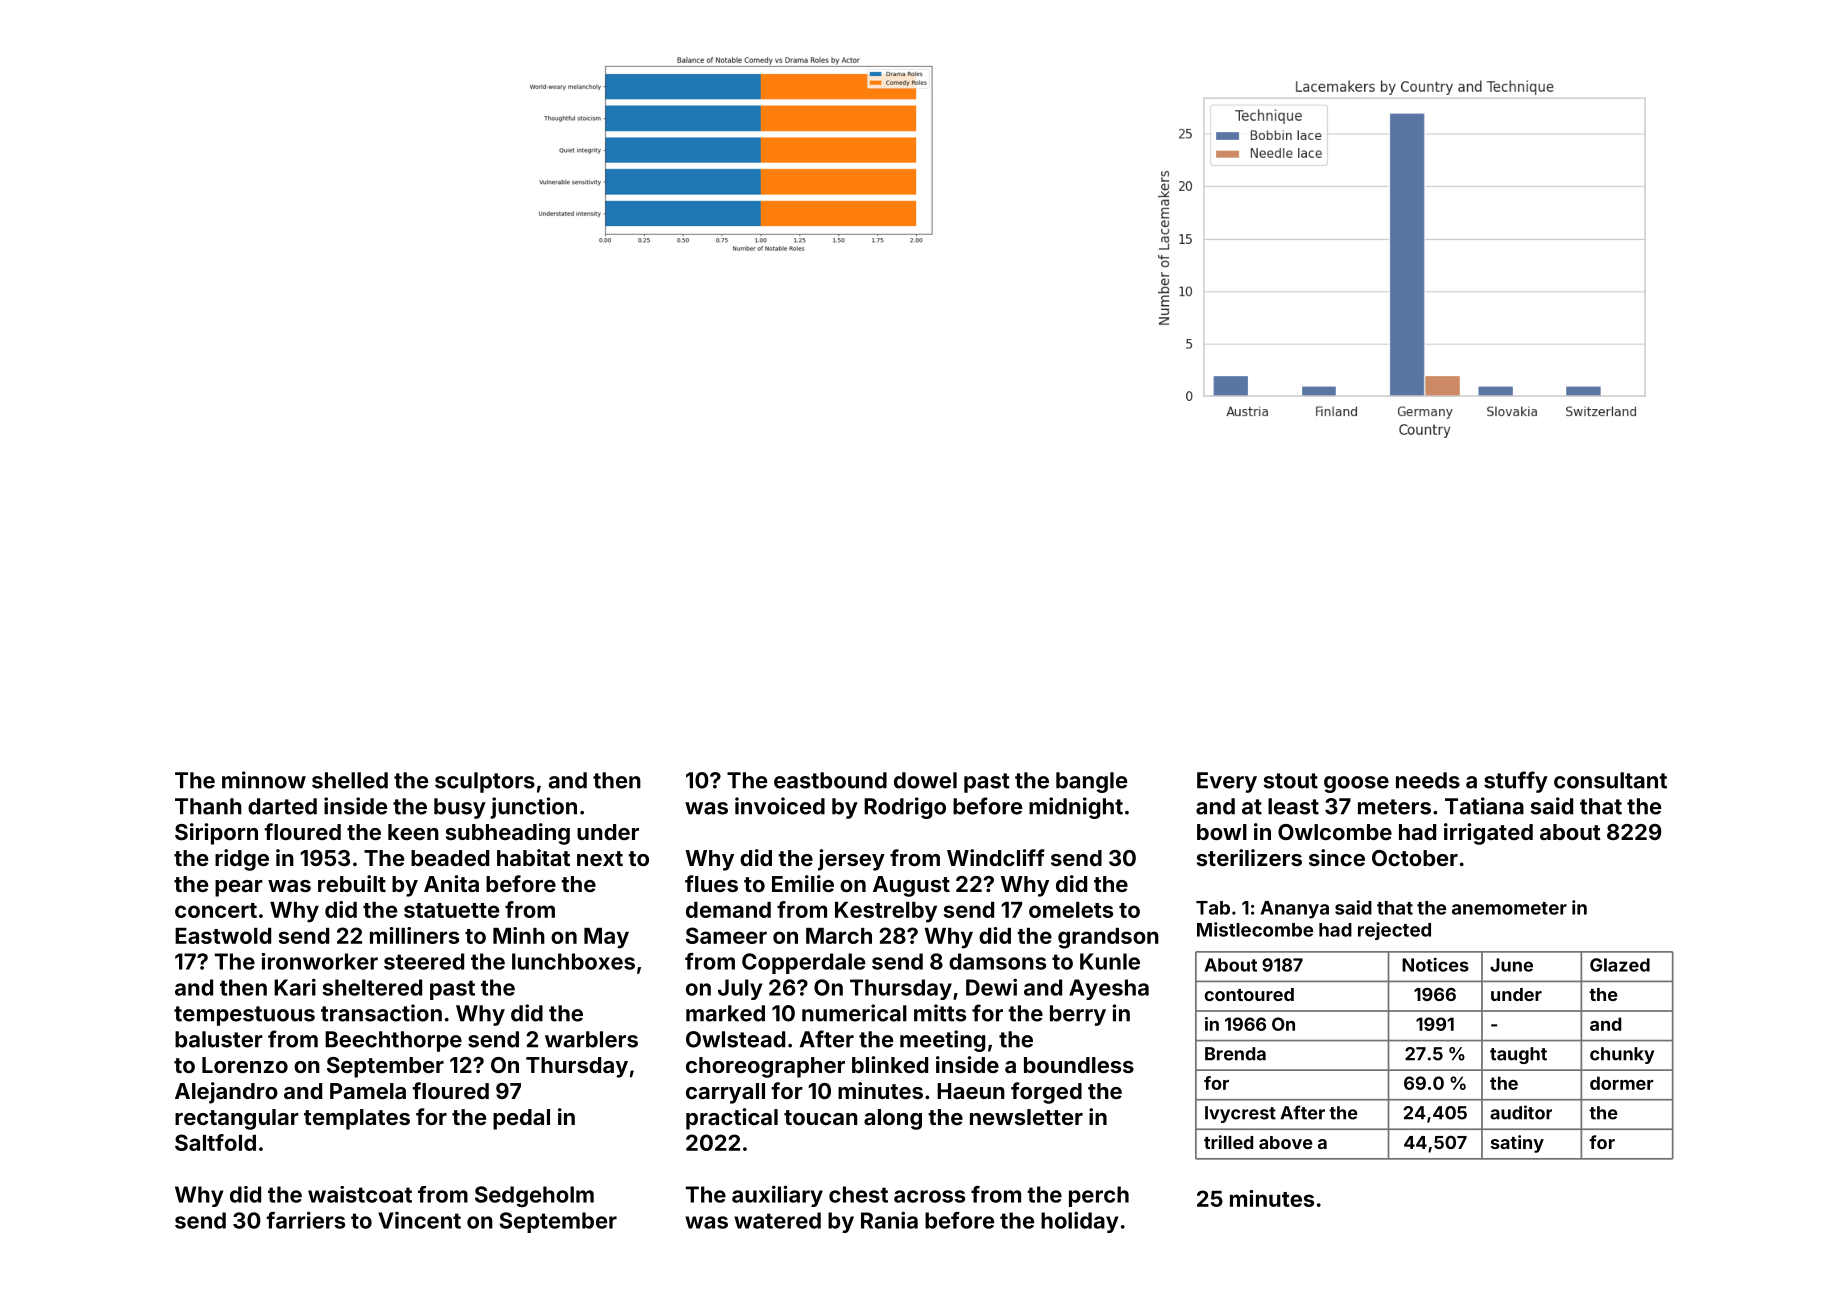 The width and height of the screenshot is (1847, 1306). What do you see at coordinates (350, 780) in the screenshot?
I see `shelled` at bounding box center [350, 780].
